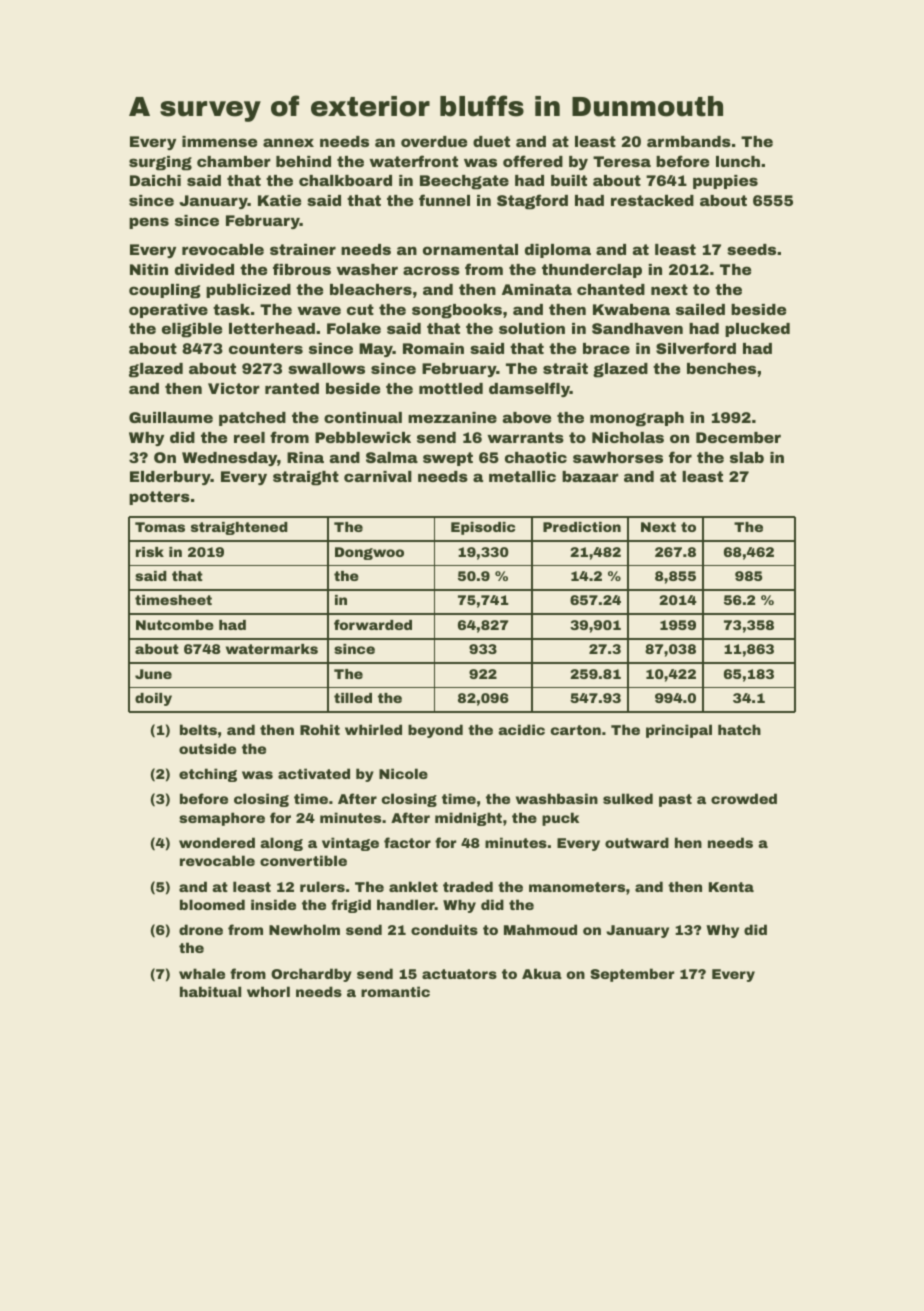 The image size is (924, 1311). I want to click on whale, so click(202, 973).
